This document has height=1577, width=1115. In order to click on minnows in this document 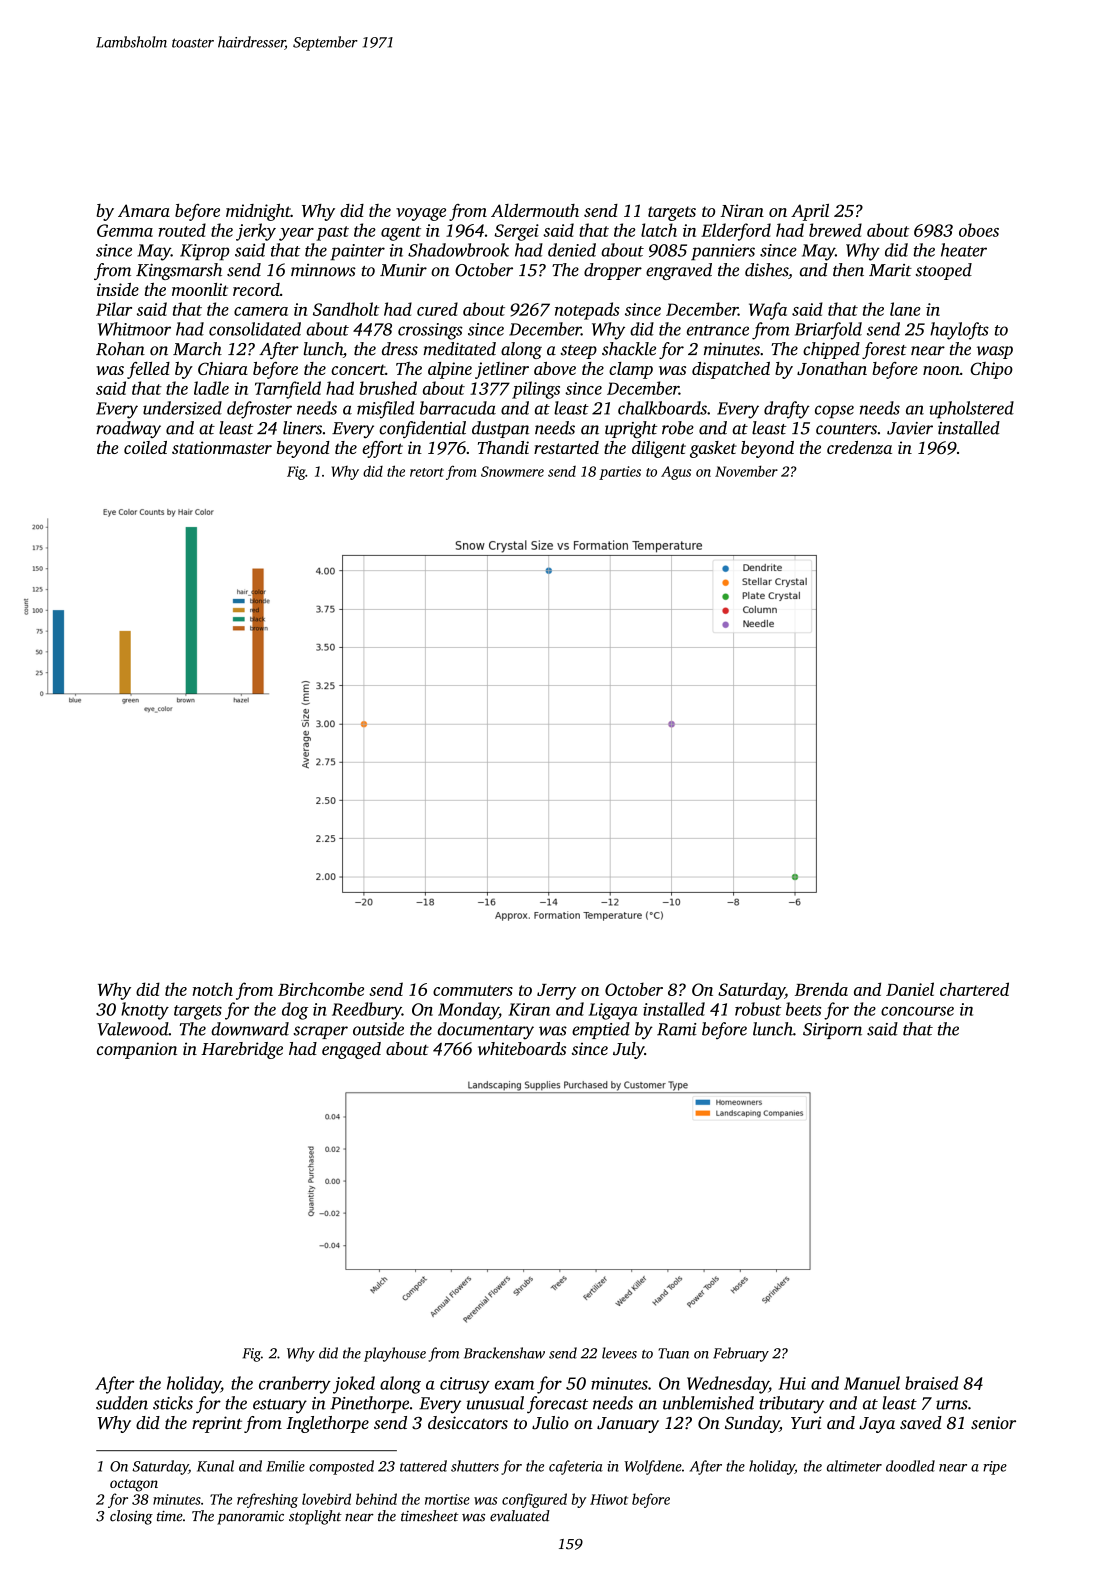, I will do `click(323, 270)`.
